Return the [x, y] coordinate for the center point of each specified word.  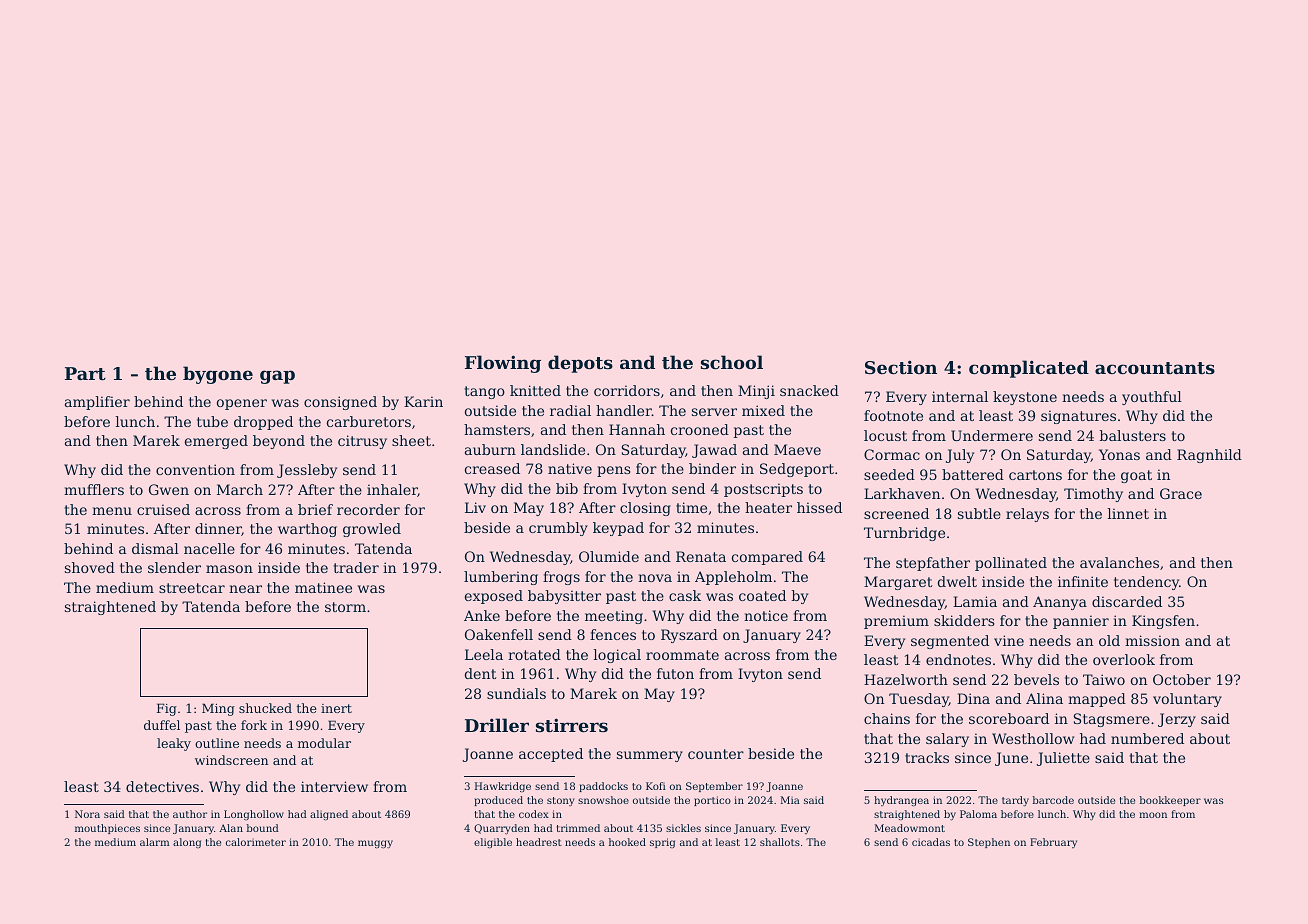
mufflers [94, 489]
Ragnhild [1209, 456]
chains [887, 718]
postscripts [763, 490]
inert [336, 708]
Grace [1181, 493]
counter [716, 754]
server [714, 412]
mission [1152, 640]
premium [896, 622]
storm [345, 607]
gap [277, 377]
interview [334, 786]
